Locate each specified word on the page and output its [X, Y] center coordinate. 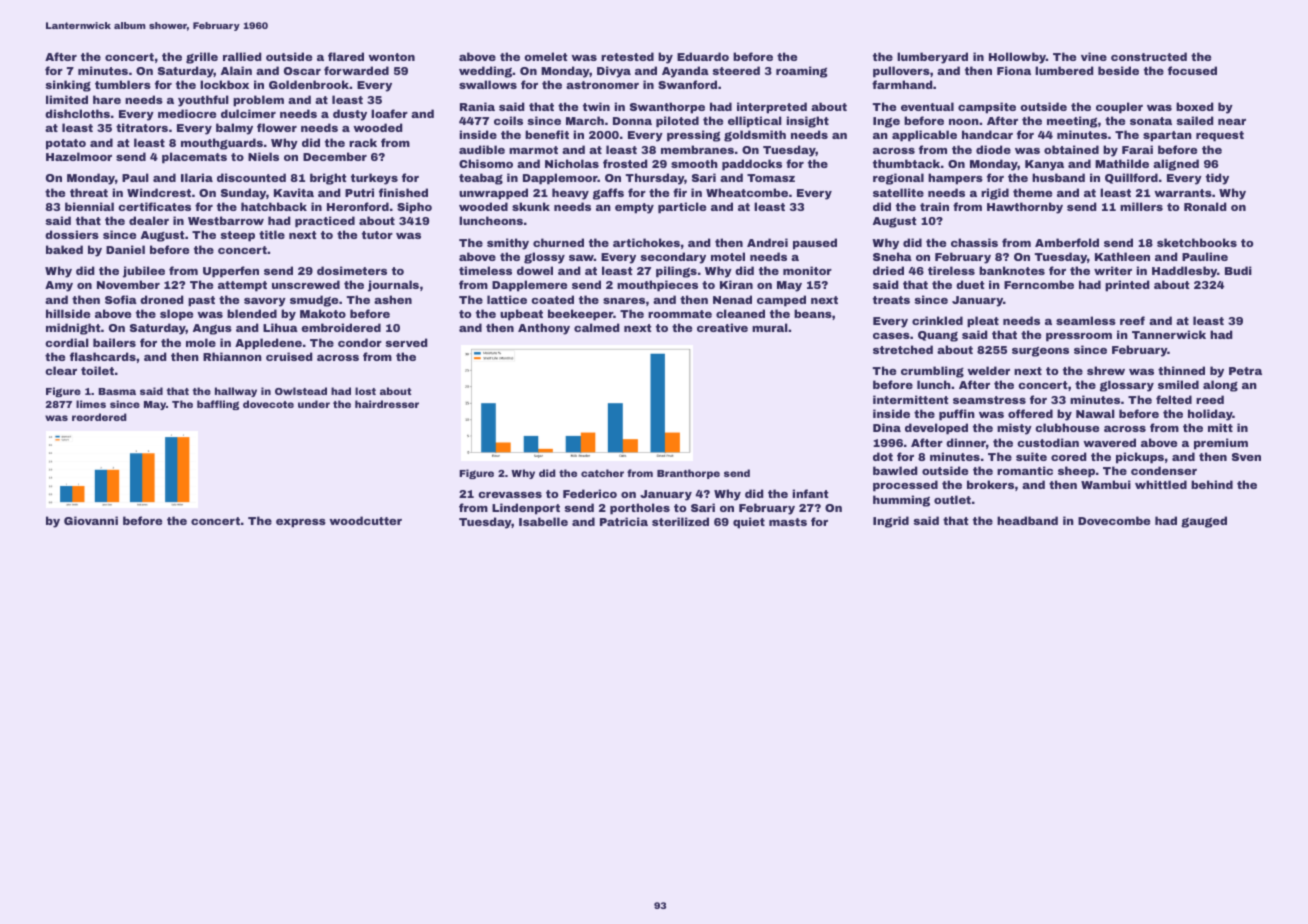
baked [64, 249]
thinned [1181, 370]
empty [634, 208]
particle [682, 208]
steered [736, 70]
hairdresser [387, 404]
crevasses [510, 495]
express [301, 523]
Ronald [1205, 206]
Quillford [1131, 178]
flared [346, 56]
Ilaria [197, 177]
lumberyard [932, 58]
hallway [236, 392]
